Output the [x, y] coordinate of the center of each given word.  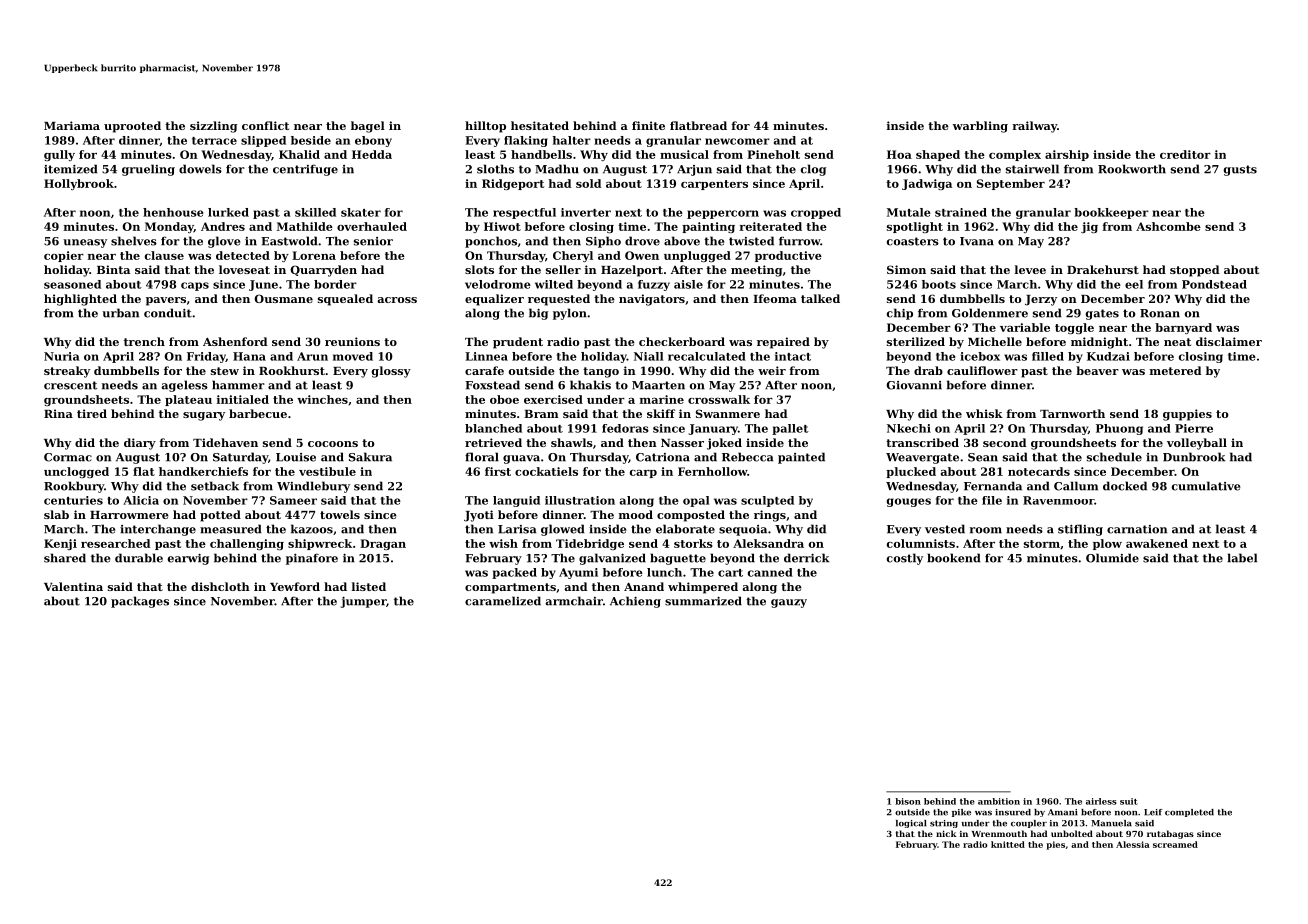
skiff [661, 413]
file [992, 500]
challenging [247, 544]
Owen [642, 255]
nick [946, 833]
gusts [1240, 170]
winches [322, 399]
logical [911, 824]
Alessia [1133, 844]
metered [1175, 370]
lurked [228, 212]
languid [516, 501]
